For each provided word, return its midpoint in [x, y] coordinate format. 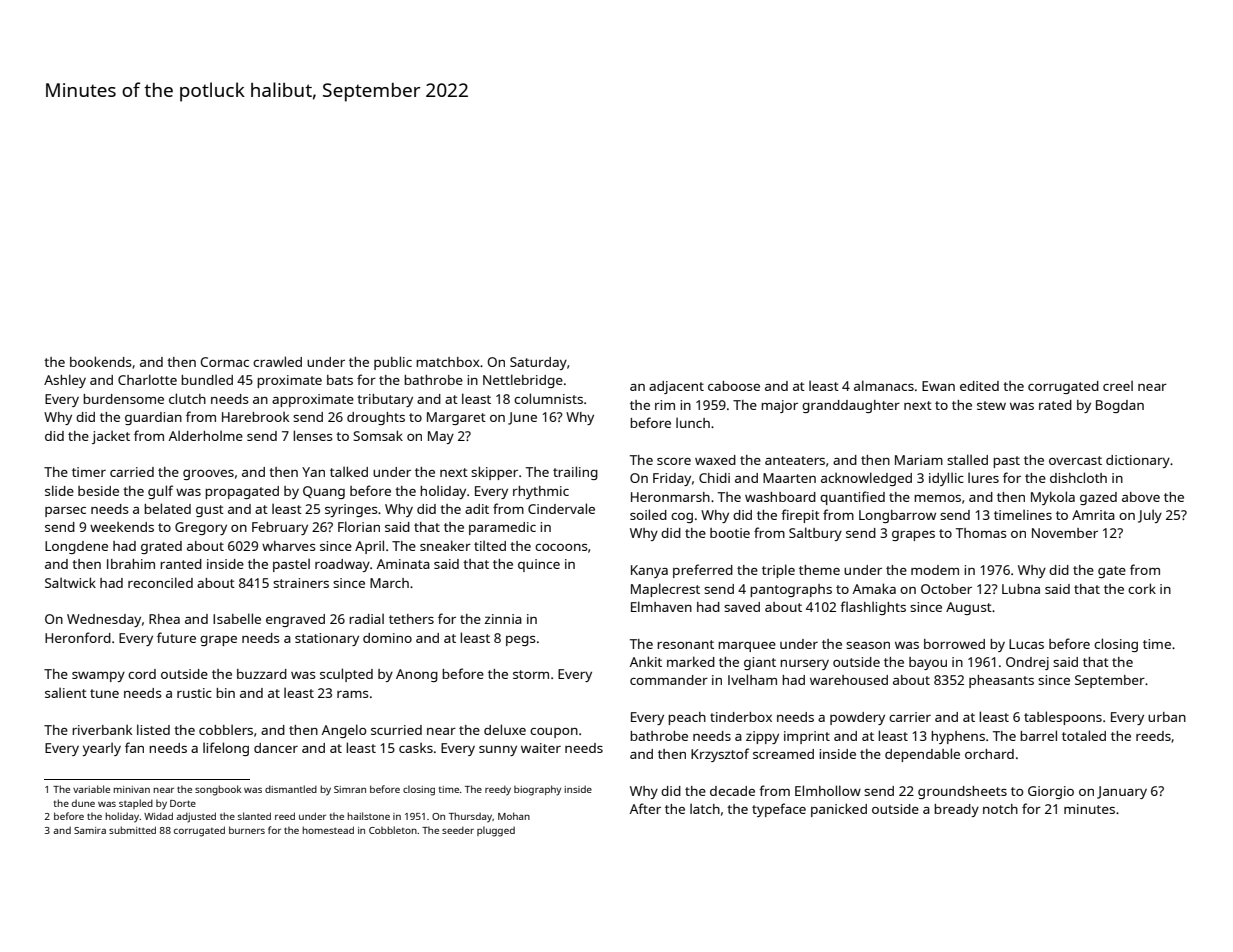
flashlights [873, 608]
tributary [385, 400]
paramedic [502, 528]
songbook [218, 790]
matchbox [448, 362]
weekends [122, 527]
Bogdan [1120, 406]
